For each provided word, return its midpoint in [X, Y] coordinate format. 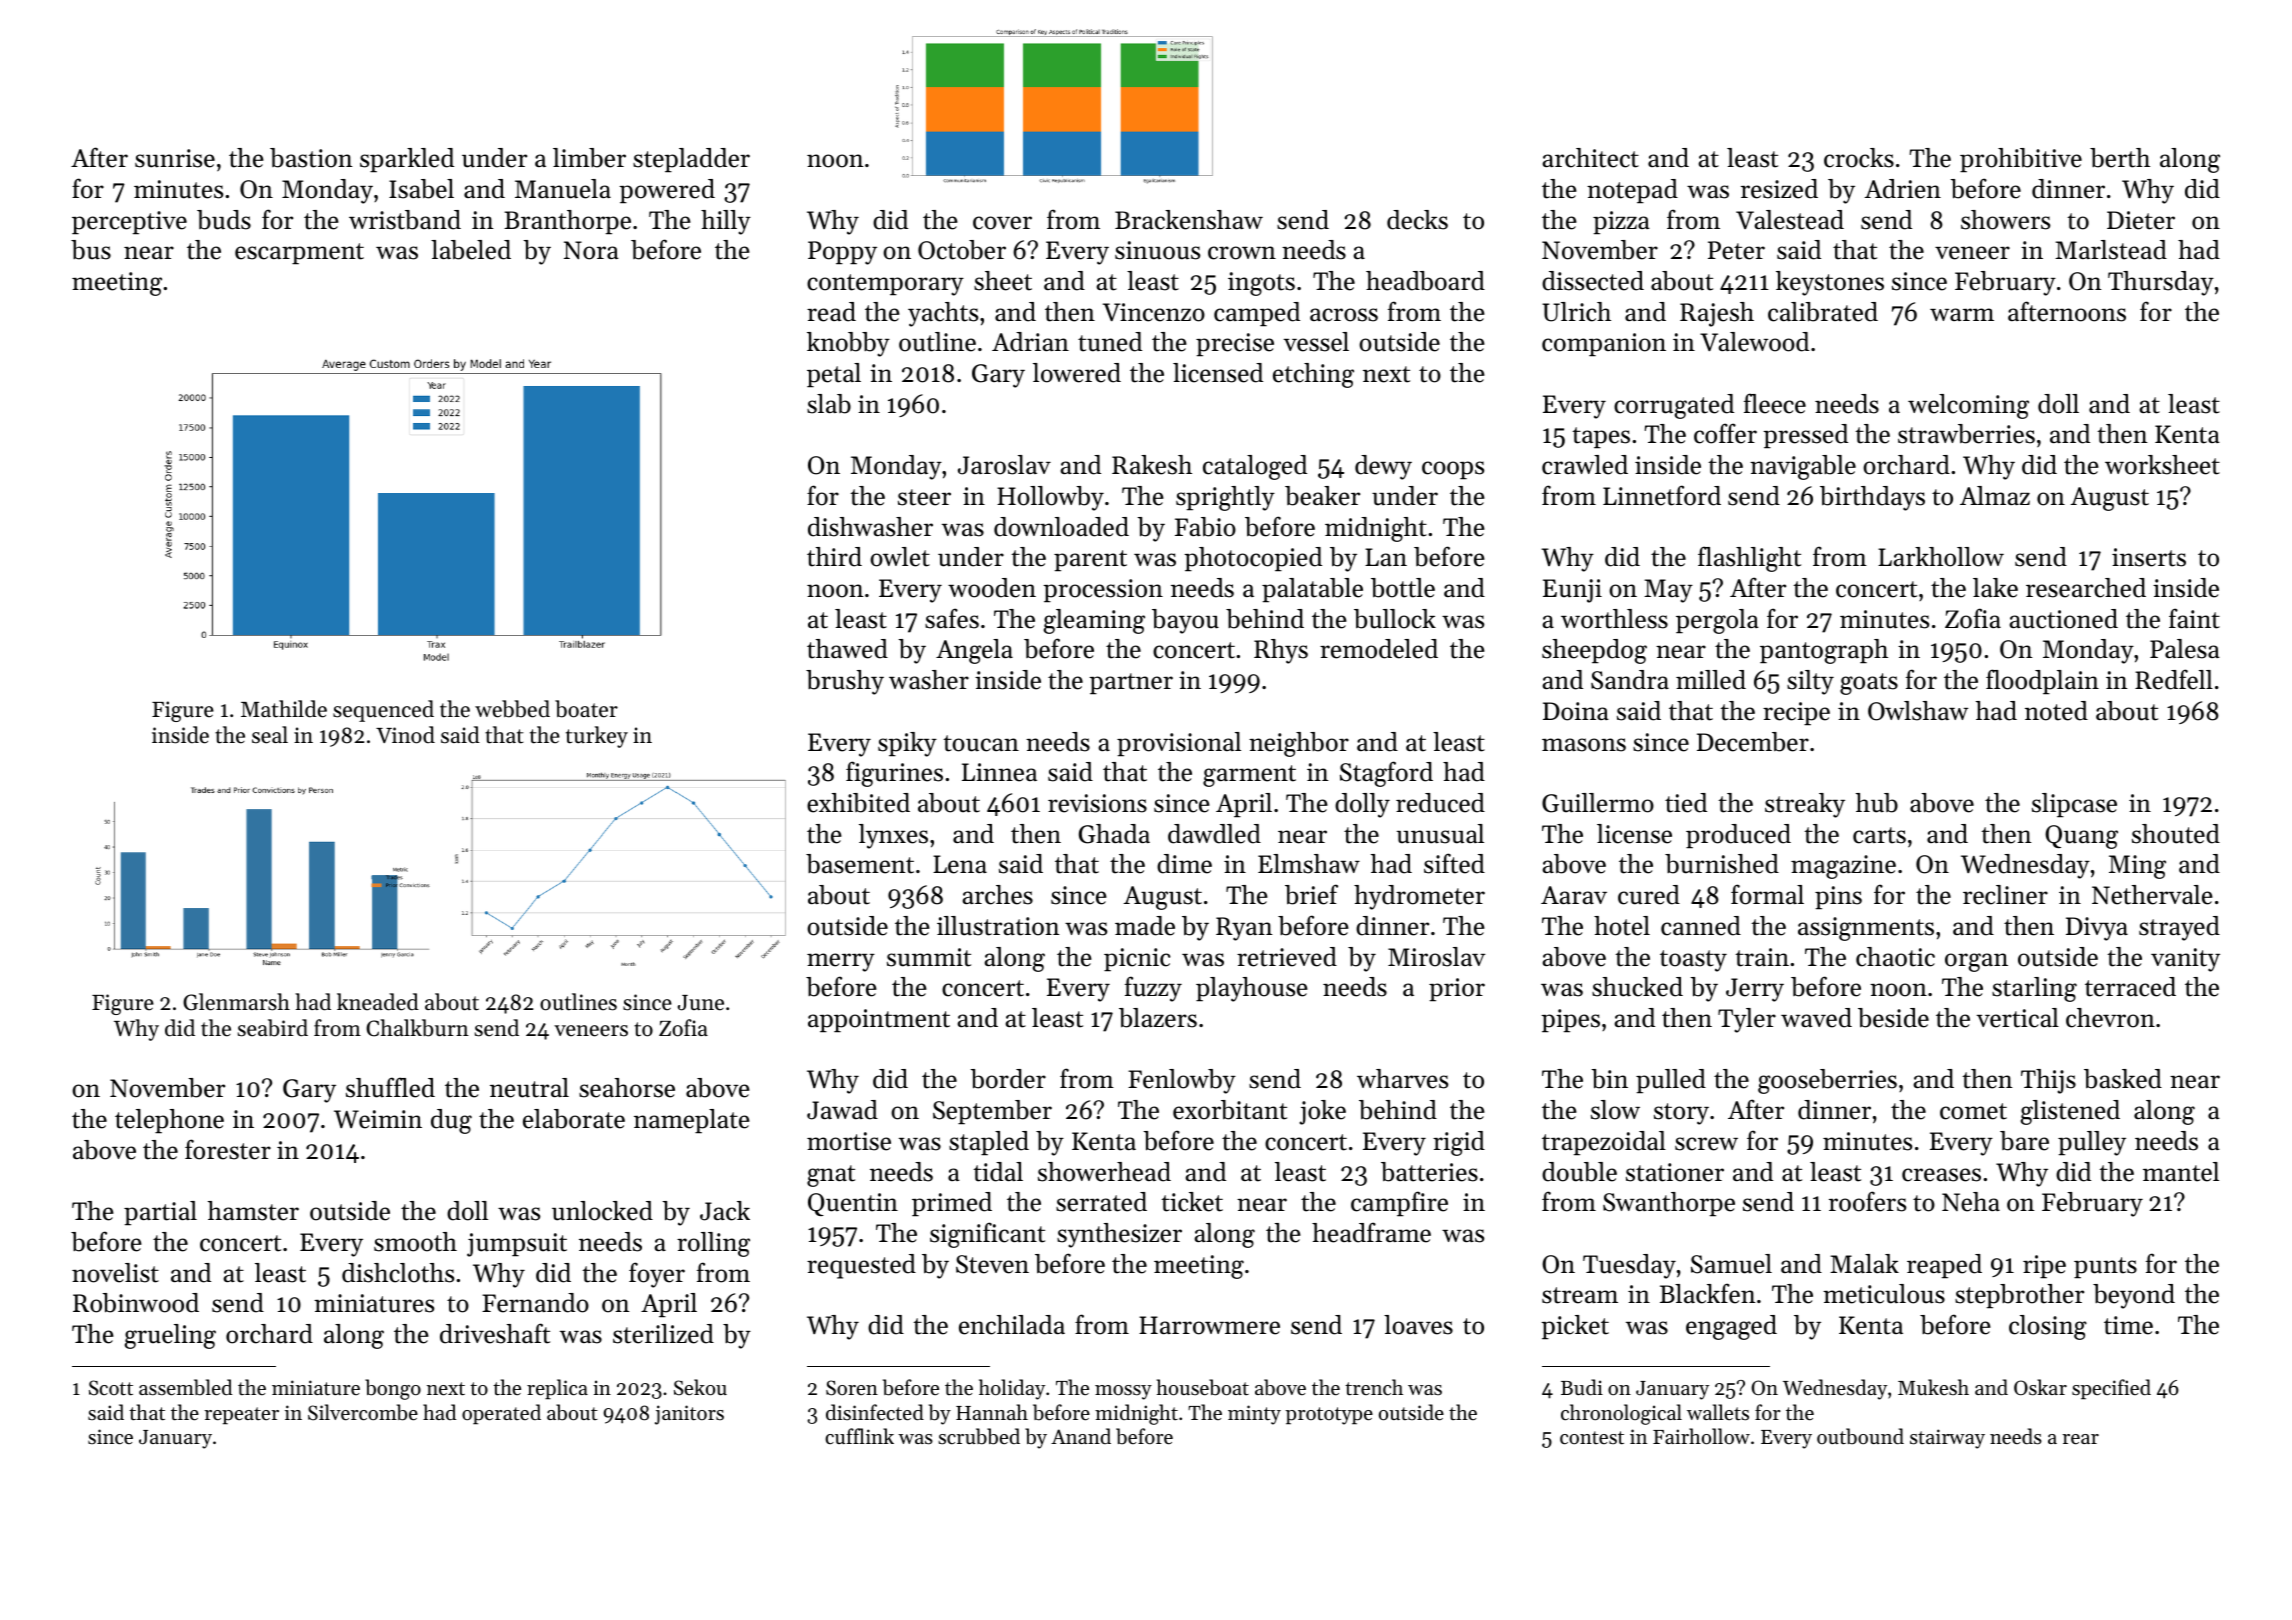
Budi [1582, 1387]
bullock [1395, 619]
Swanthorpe [1669, 1204]
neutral [529, 1088]
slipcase [2074, 805]
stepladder [691, 160]
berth [2120, 158]
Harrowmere [1209, 1325]
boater [586, 709]
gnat [831, 1176]
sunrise [175, 158]
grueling [170, 1336]
